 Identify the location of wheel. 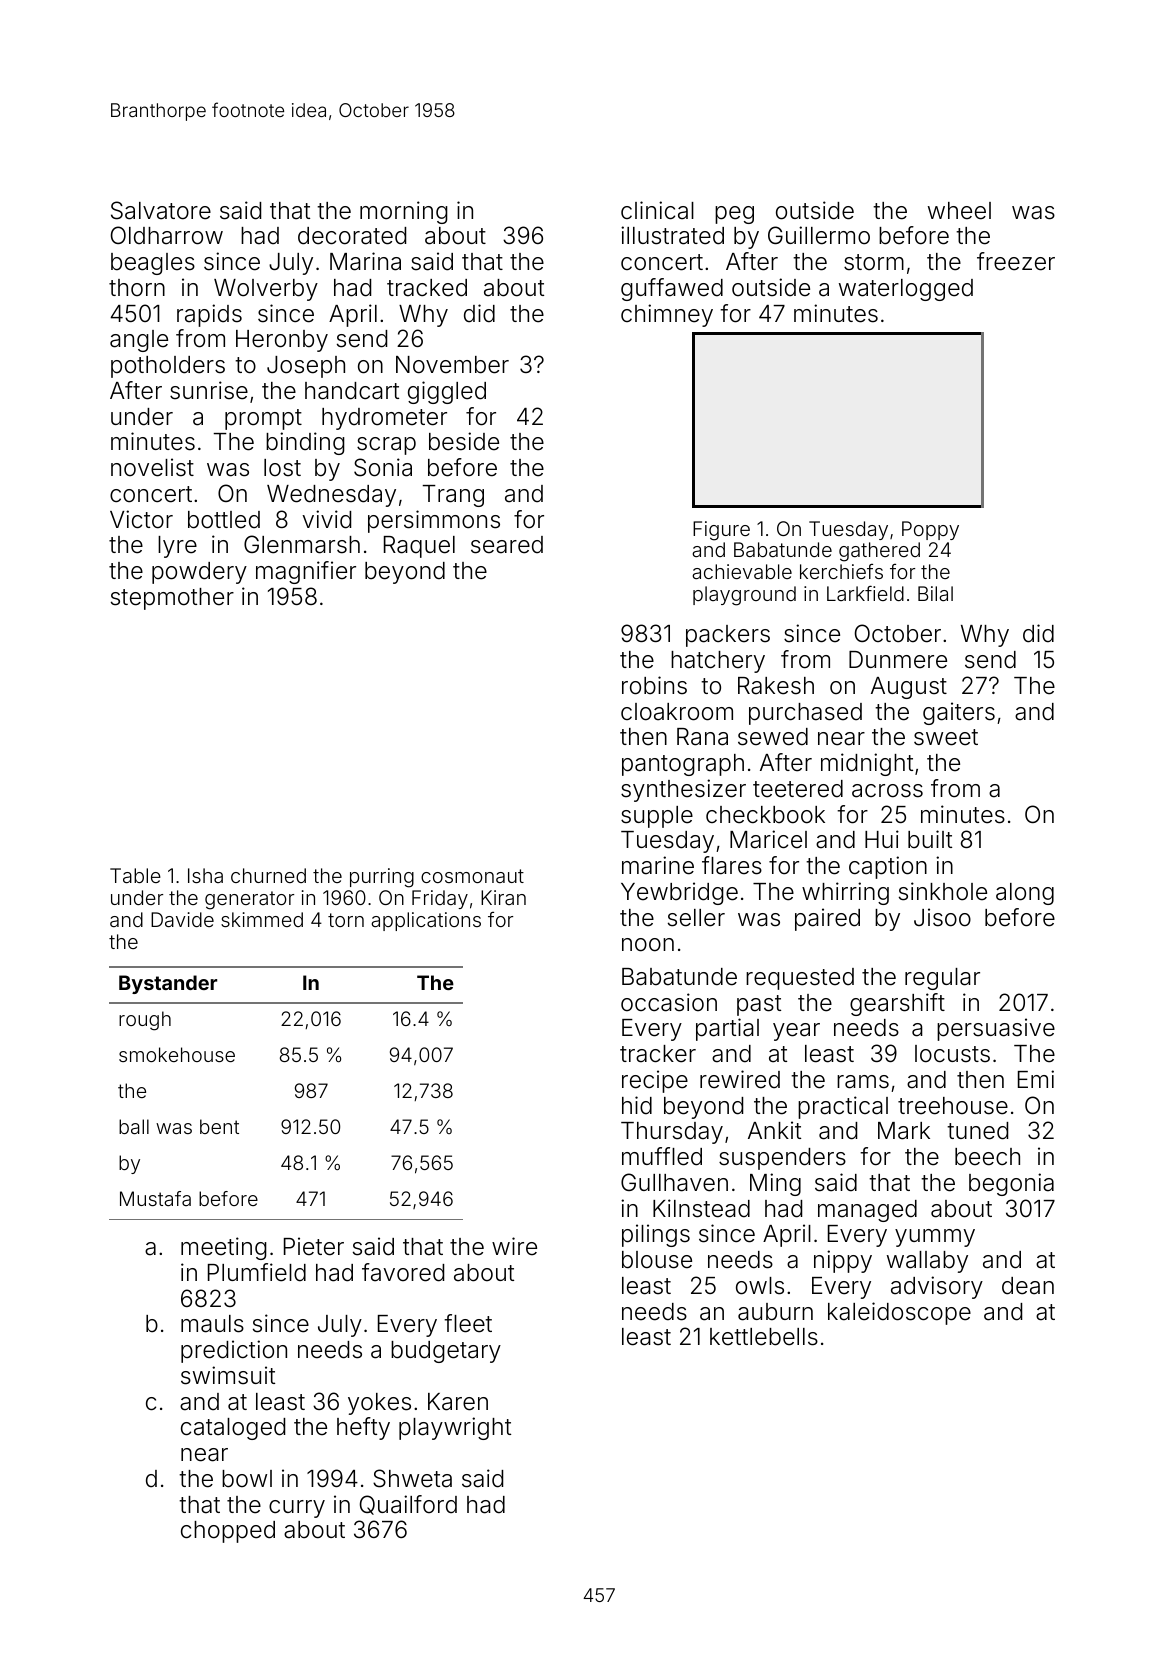
(959, 211).
